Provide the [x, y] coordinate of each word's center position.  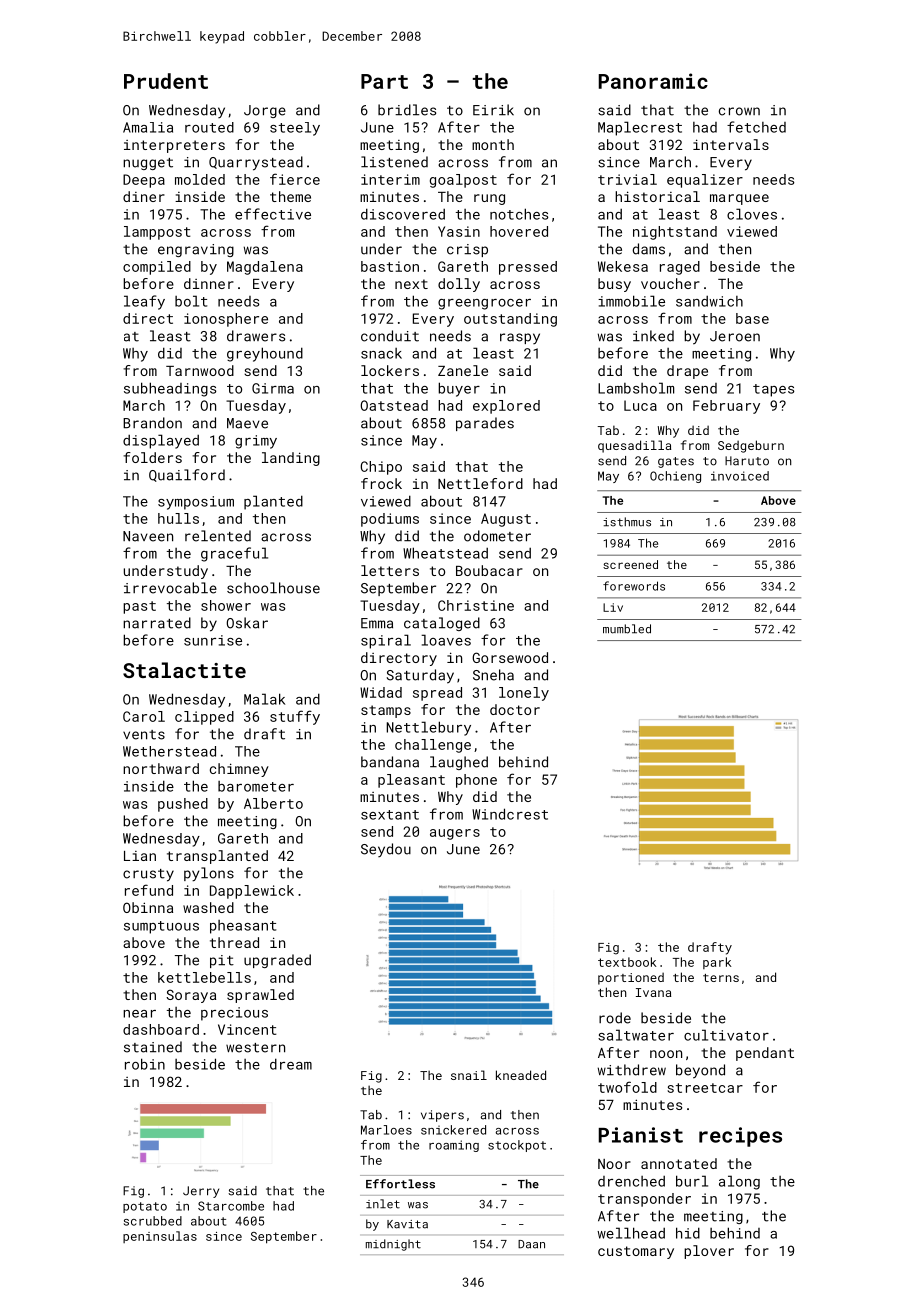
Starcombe [231, 1206]
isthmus [627, 522]
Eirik [493, 109]
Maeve [247, 423]
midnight [393, 1245]
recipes [740, 1137]
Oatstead [394, 405]
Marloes [386, 1130]
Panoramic [653, 81]
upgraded [277, 961]
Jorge [265, 111]
